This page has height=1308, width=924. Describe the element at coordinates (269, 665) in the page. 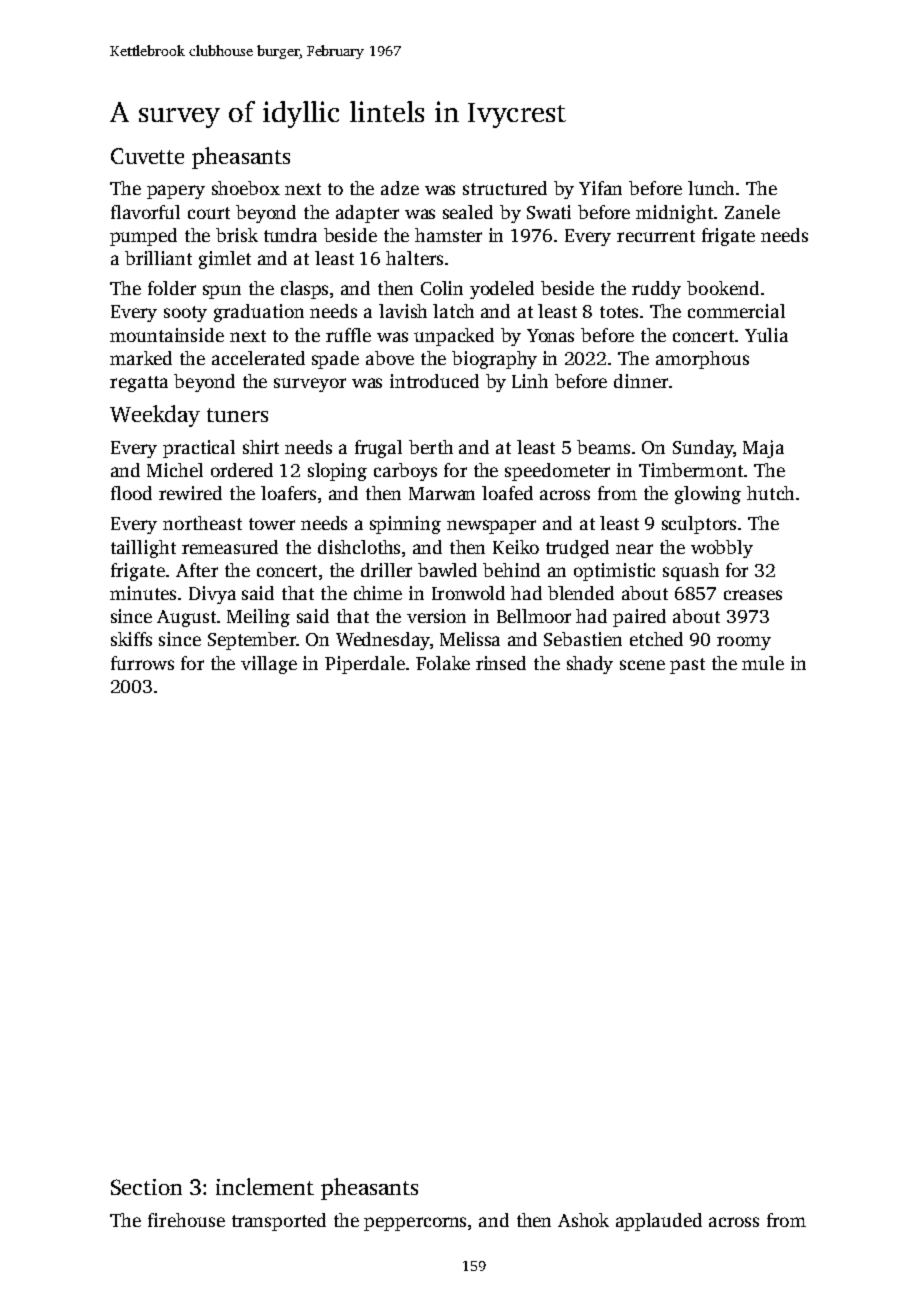

I see `village` at that location.
